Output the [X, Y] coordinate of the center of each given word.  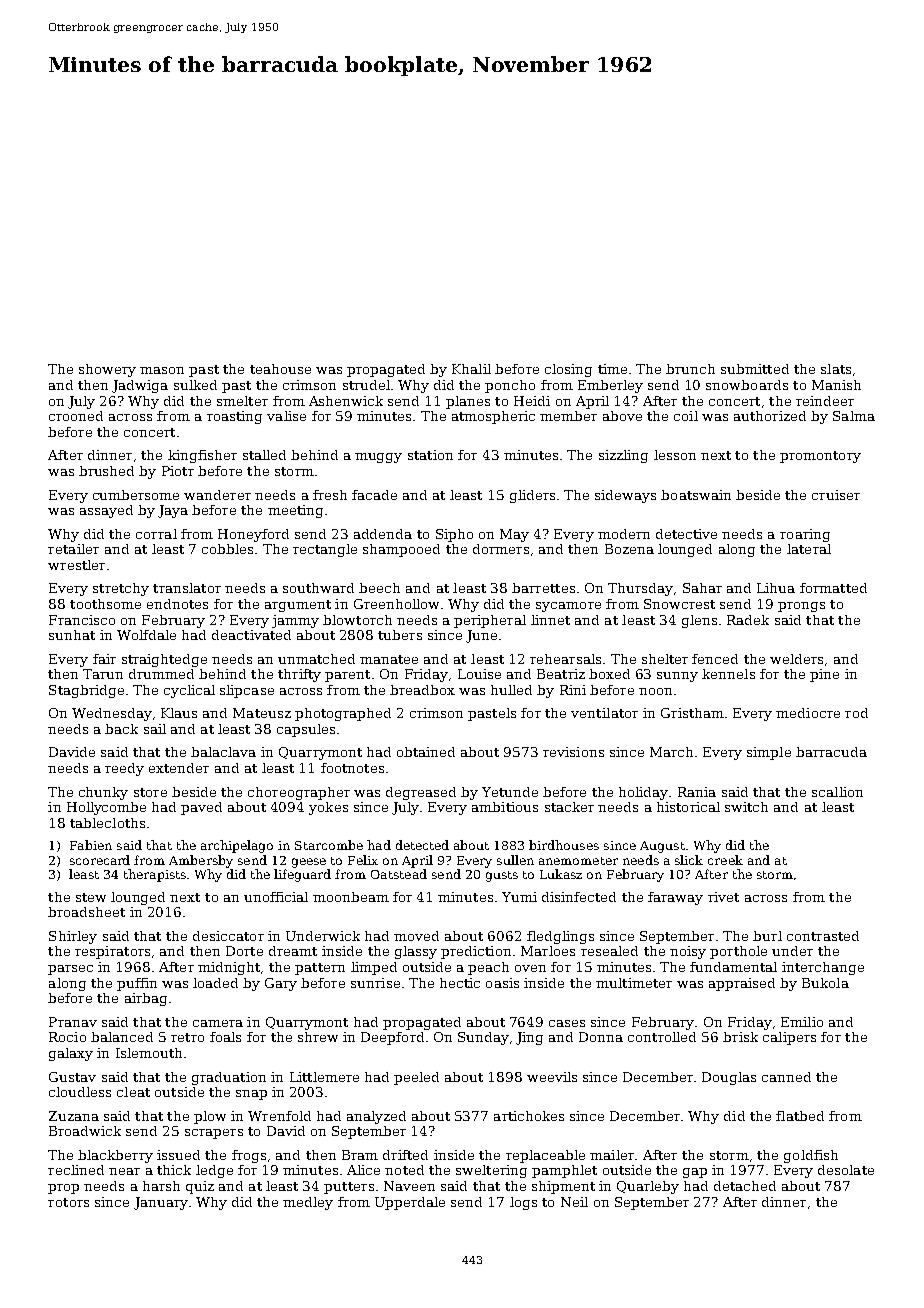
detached [745, 1186]
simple [769, 753]
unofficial [276, 897]
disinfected [579, 897]
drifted [405, 1155]
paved [201, 808]
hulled [511, 690]
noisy [688, 952]
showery [107, 370]
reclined [76, 1170]
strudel [366, 385]
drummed [161, 674]
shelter [665, 659]
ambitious [505, 807]
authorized [770, 416]
